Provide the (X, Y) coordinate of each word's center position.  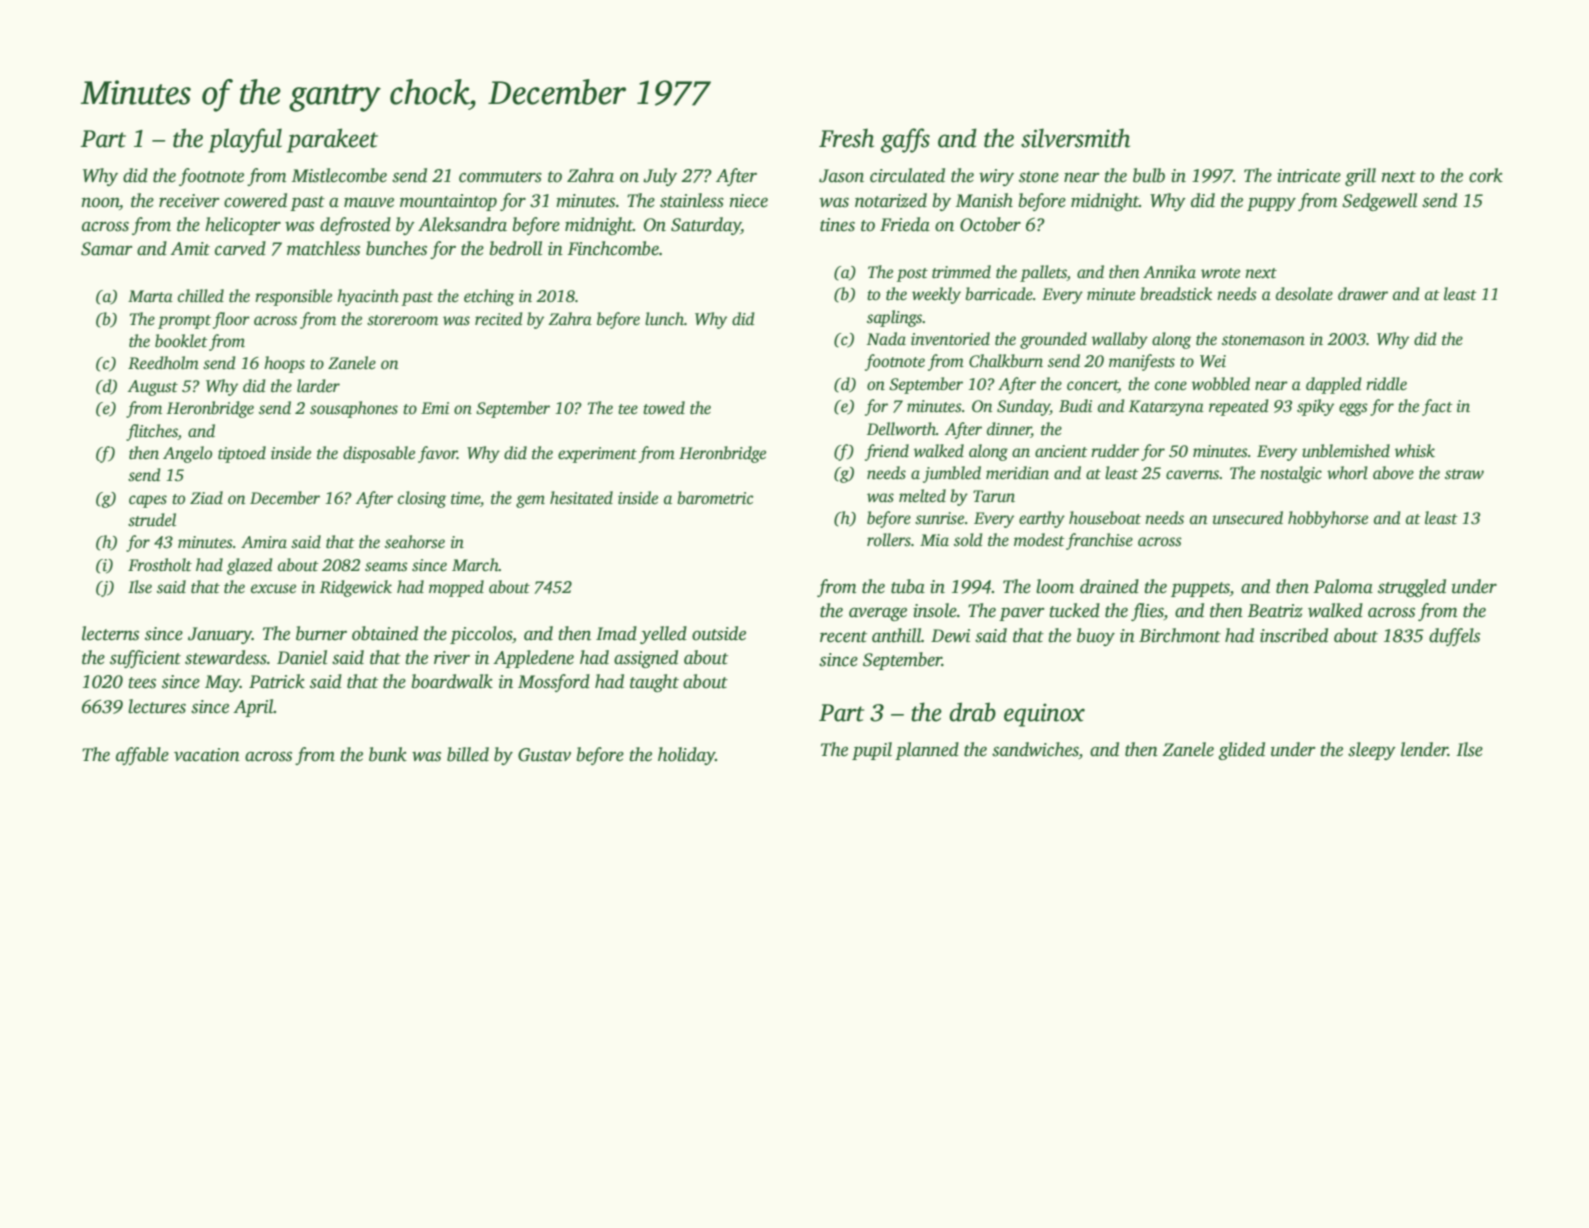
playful (245, 140)
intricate (1309, 176)
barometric (715, 498)
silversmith (1075, 138)
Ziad (206, 498)
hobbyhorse (1328, 519)
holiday (686, 756)
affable (142, 756)
